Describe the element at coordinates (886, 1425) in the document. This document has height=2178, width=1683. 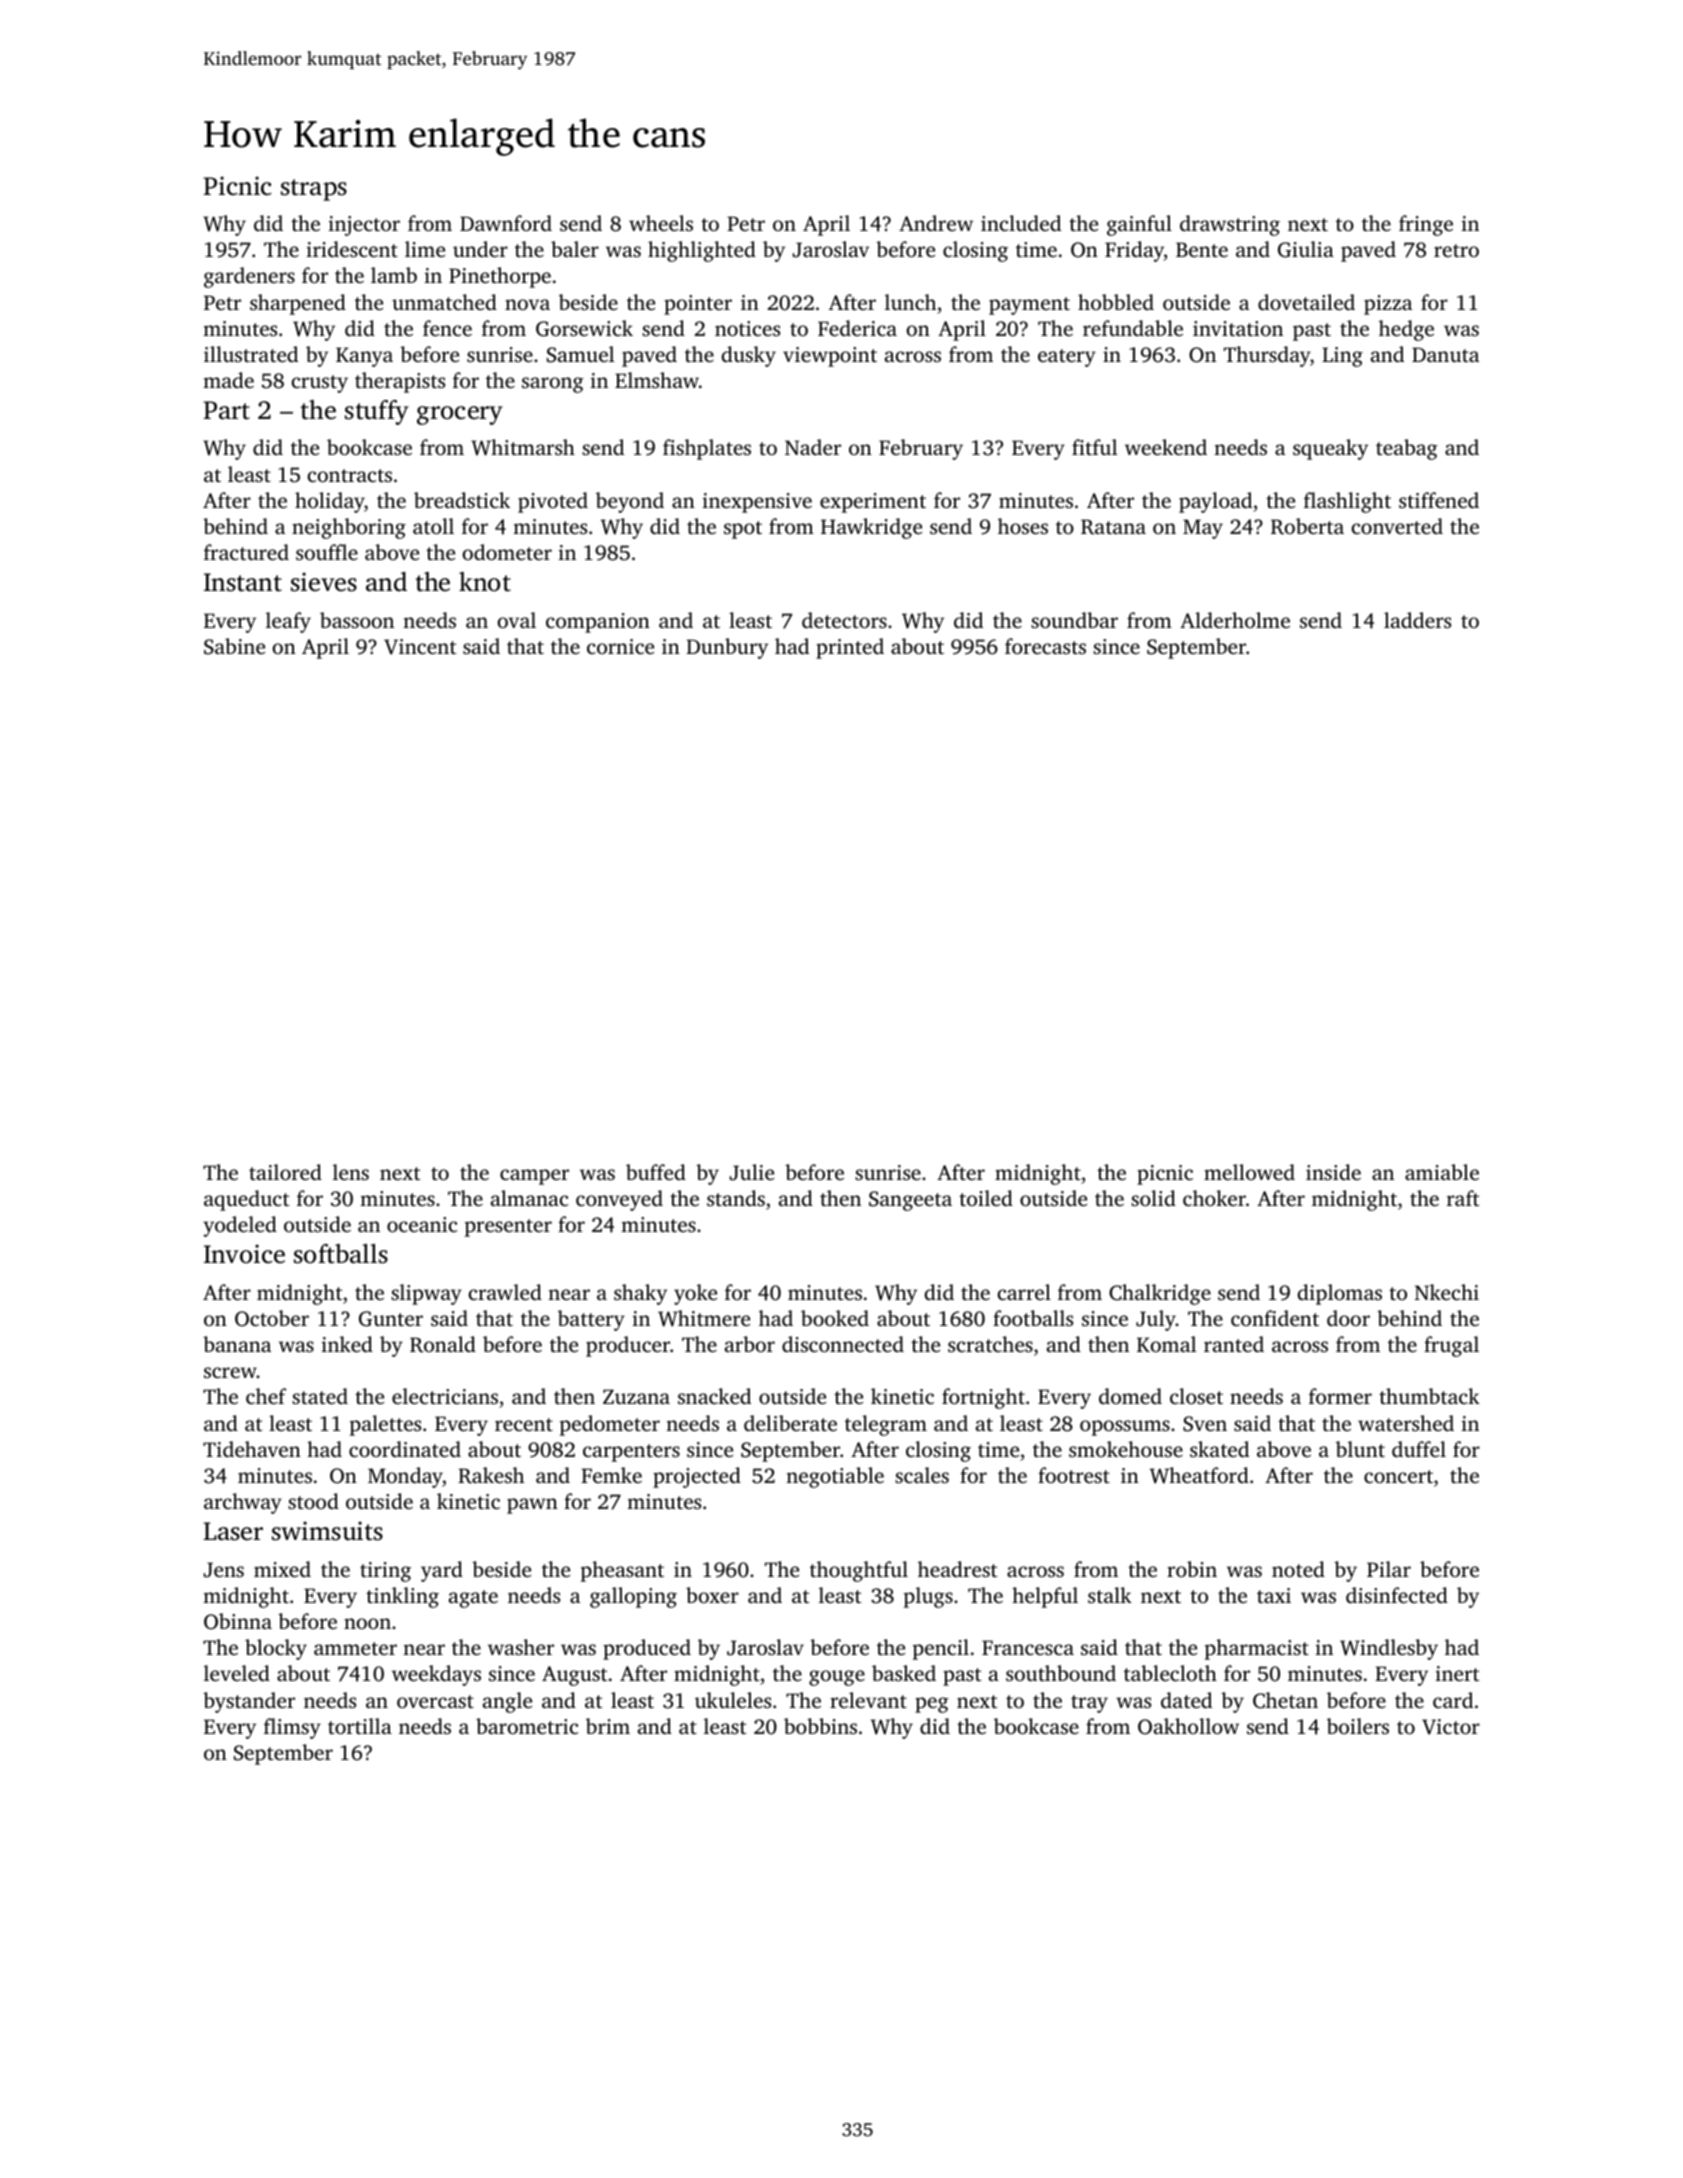
I see `telegram` at that location.
